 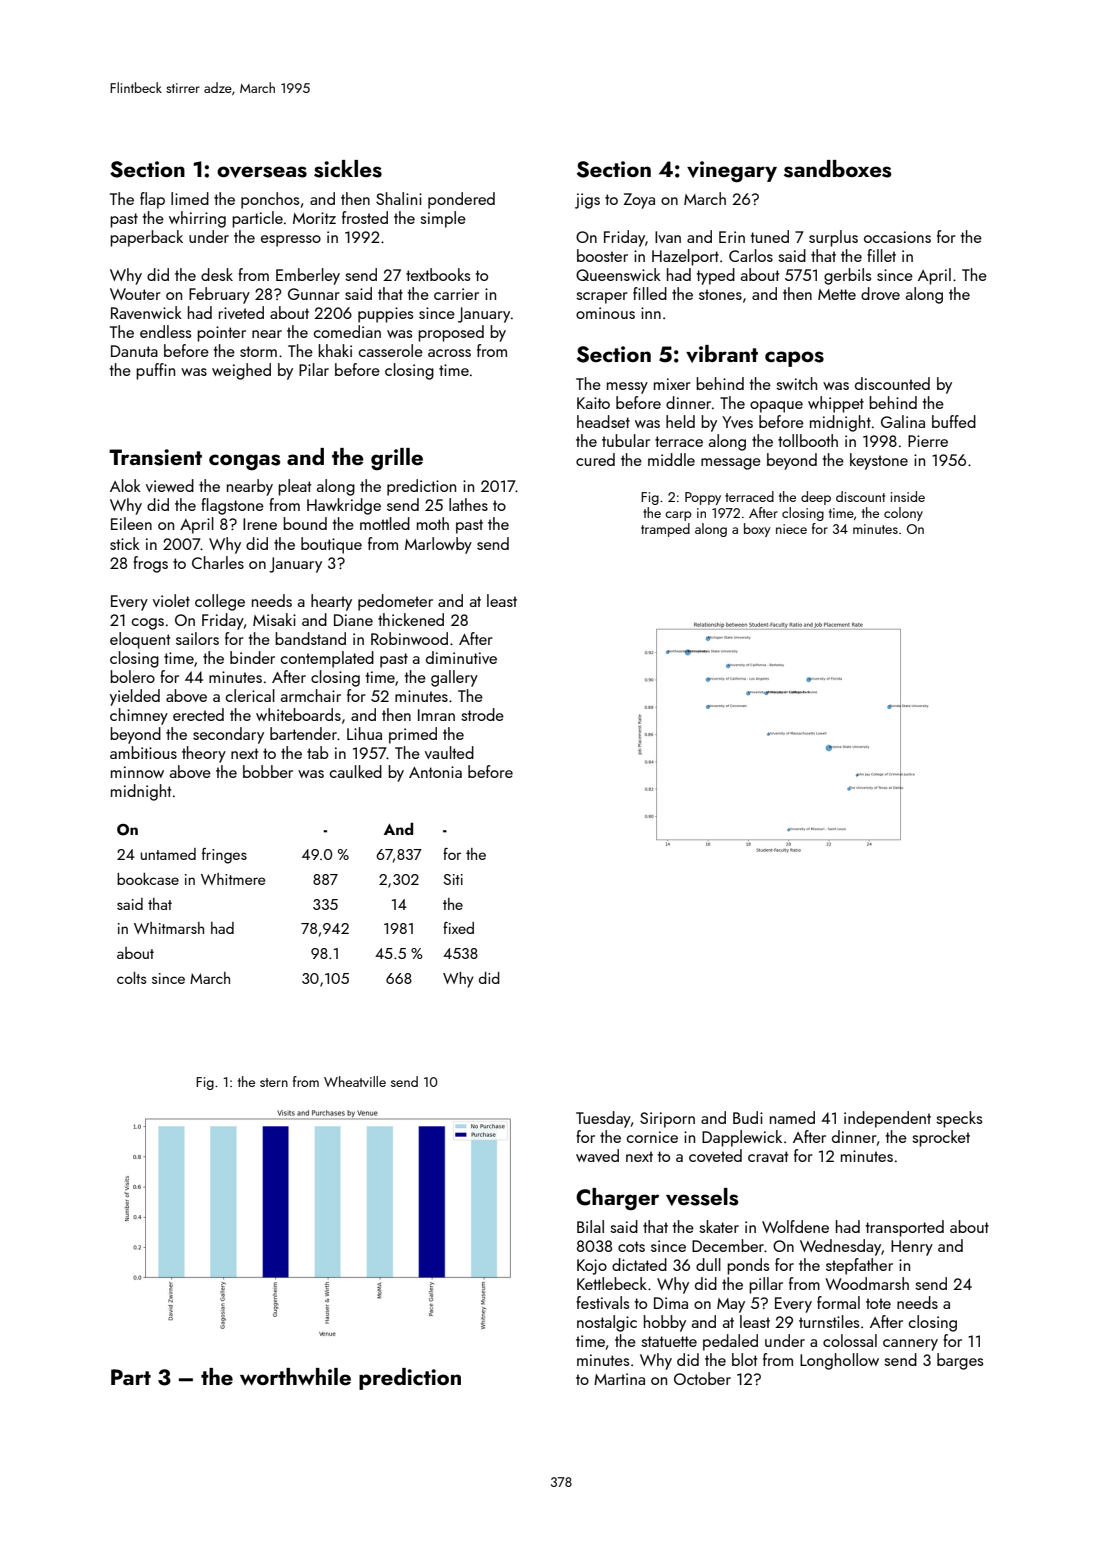 What do you see at coordinates (837, 169) in the screenshot?
I see `sandboxes` at bounding box center [837, 169].
